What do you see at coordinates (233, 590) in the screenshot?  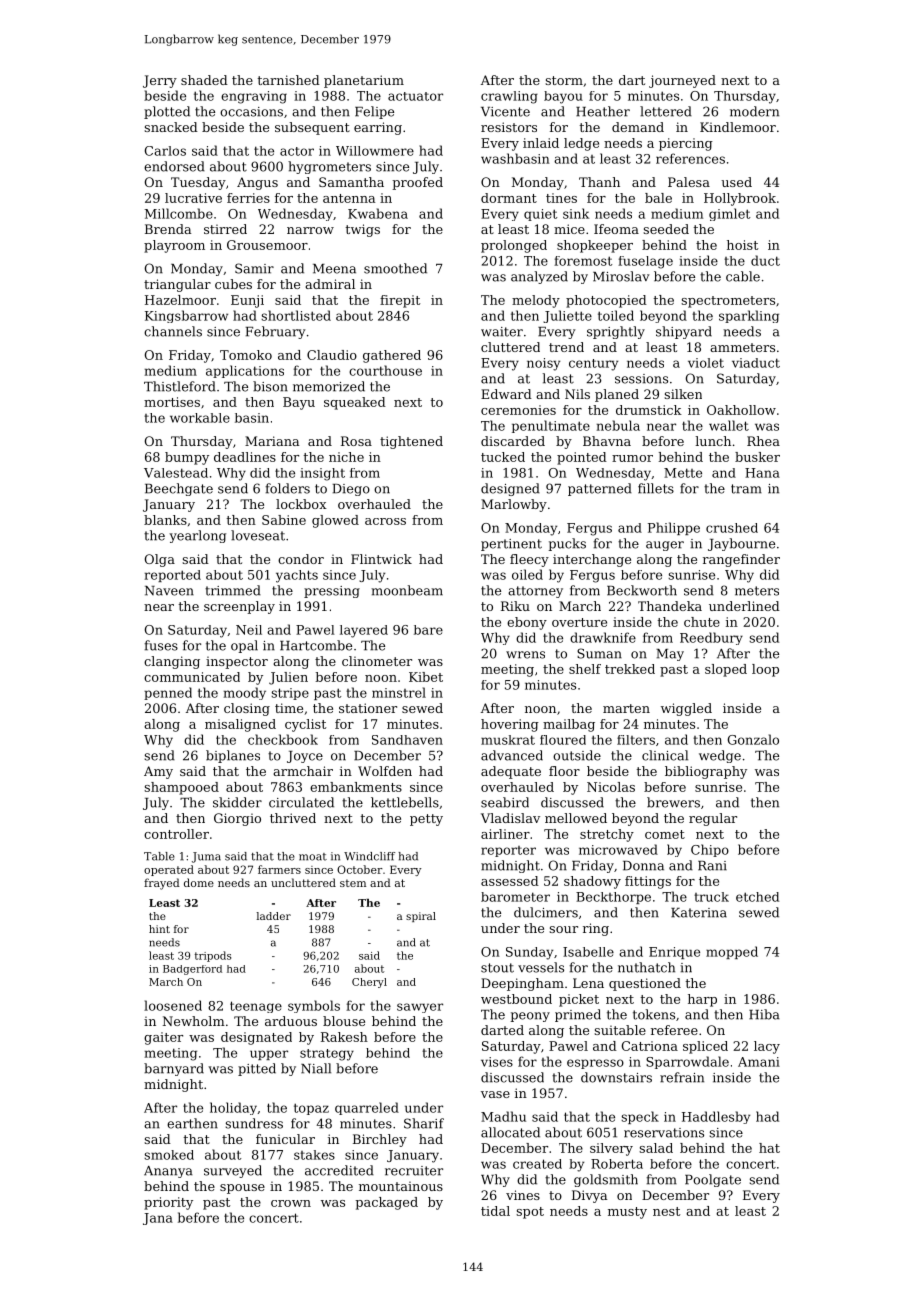 I see `trimmed` at bounding box center [233, 590].
